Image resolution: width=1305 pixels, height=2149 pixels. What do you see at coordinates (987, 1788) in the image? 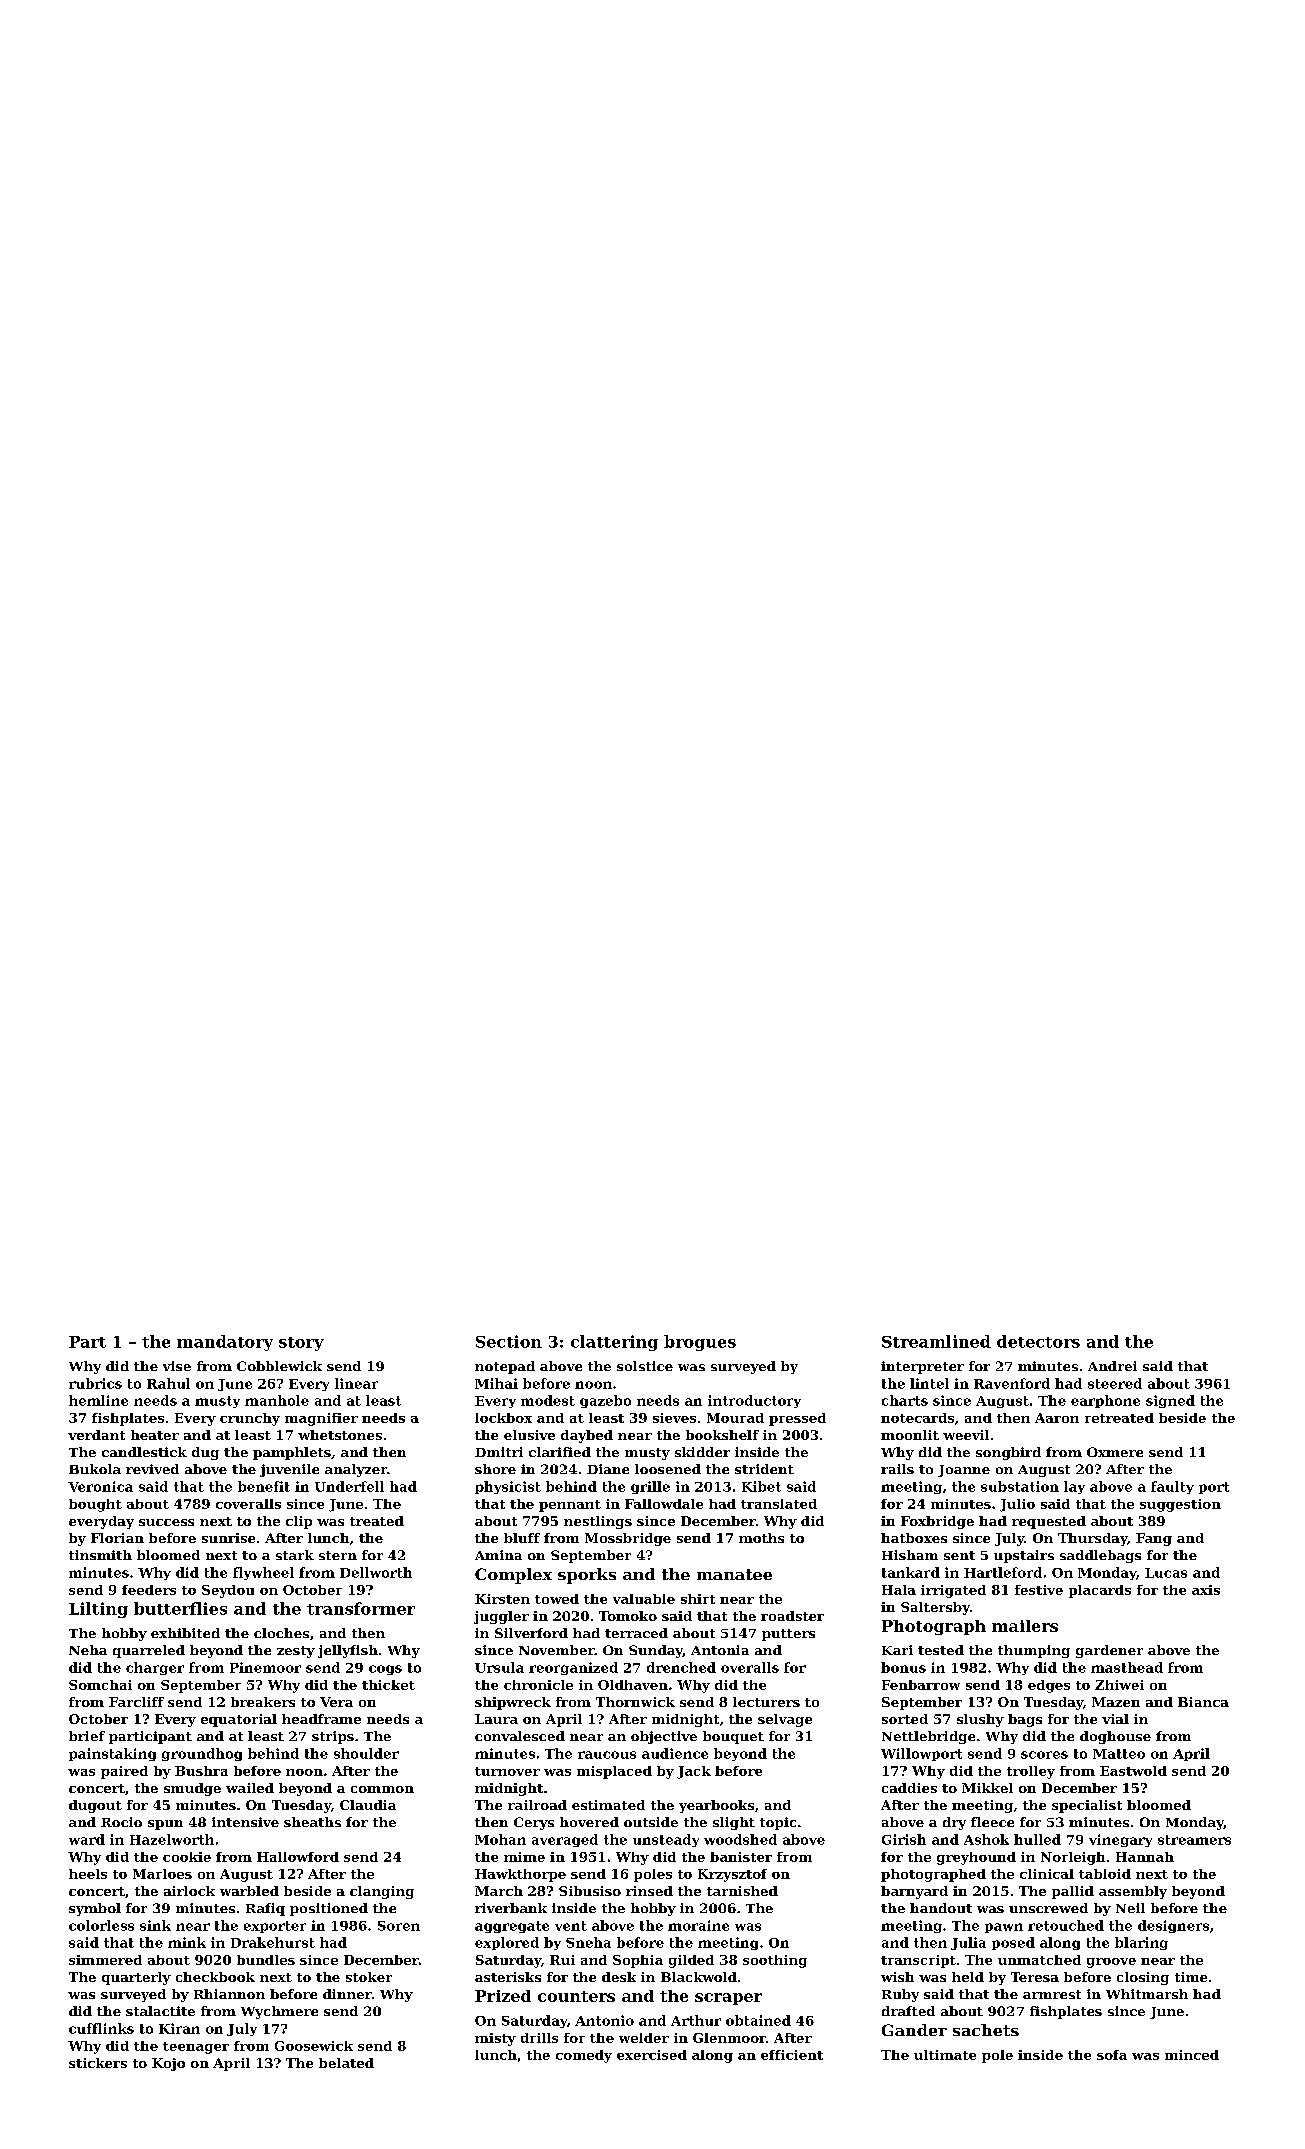
I see `Mikkel` at bounding box center [987, 1788].
